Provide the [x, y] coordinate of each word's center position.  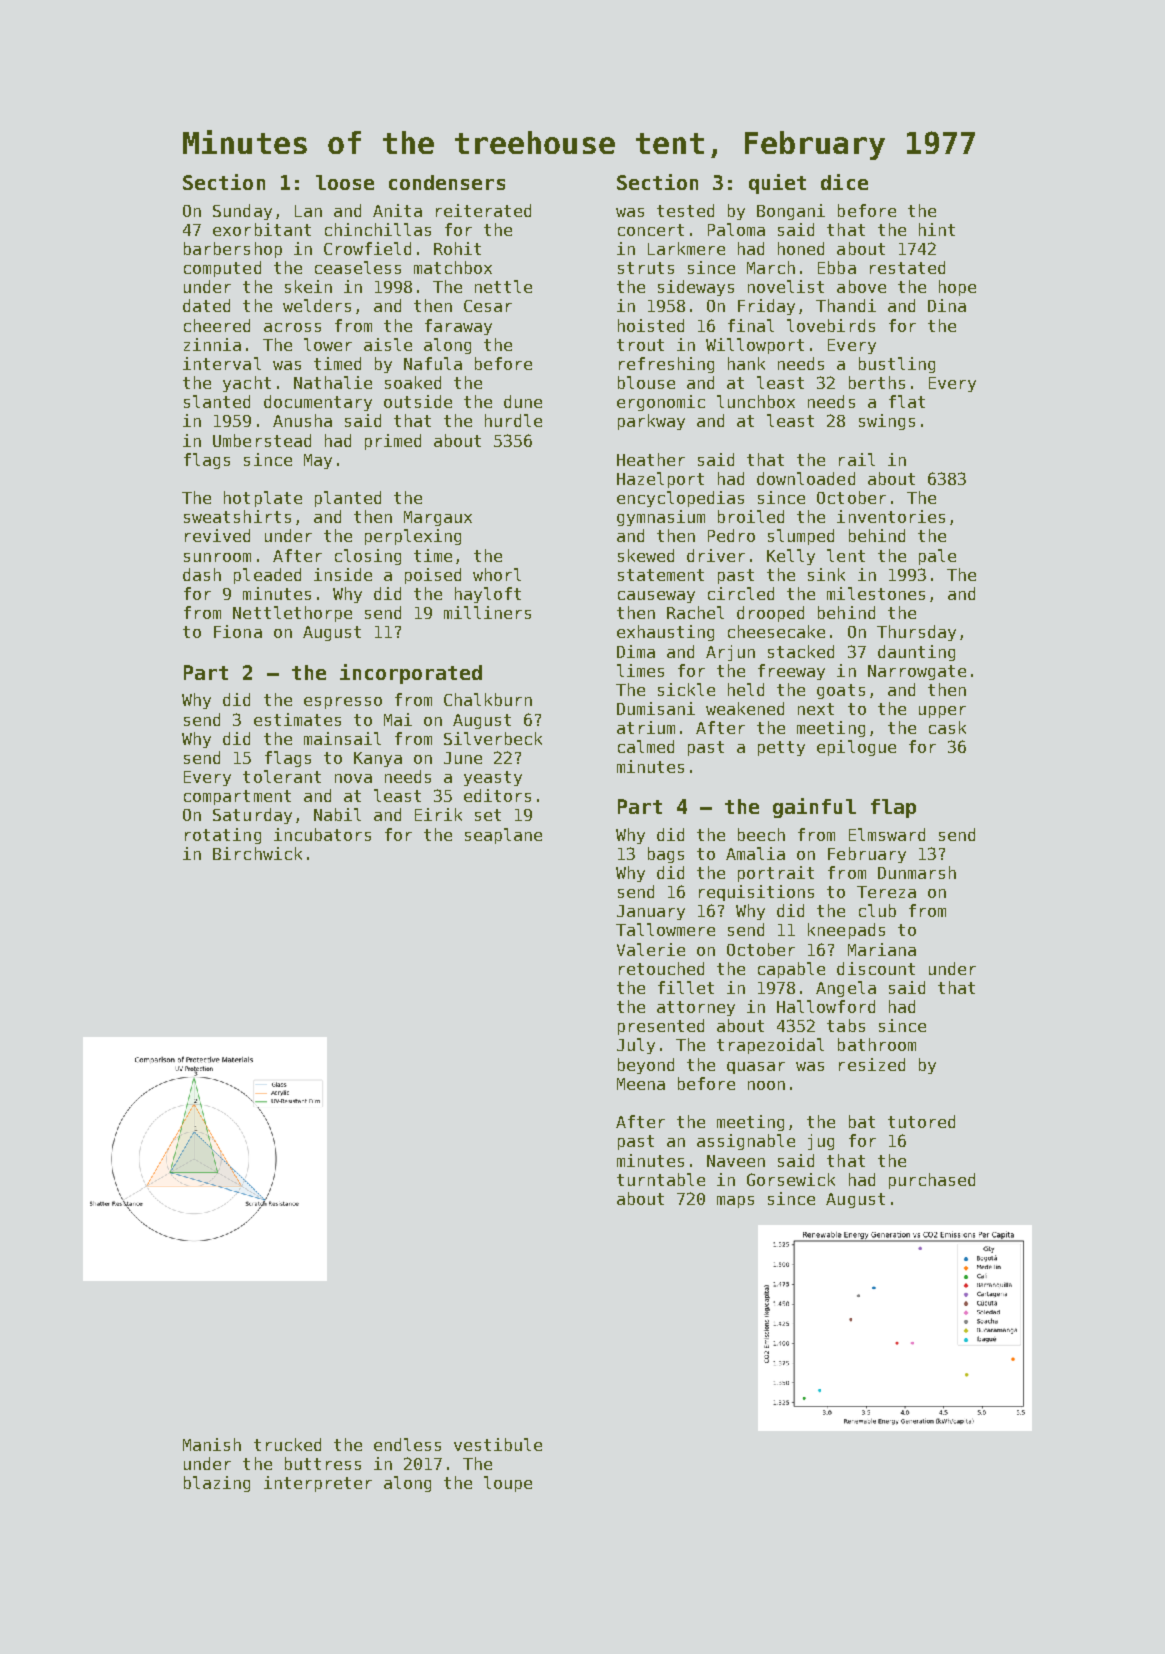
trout [640, 345]
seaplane [503, 836]
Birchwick [257, 853]
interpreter [318, 1484]
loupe [508, 1484]
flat [907, 401]
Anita [397, 210]
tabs [846, 1025]
